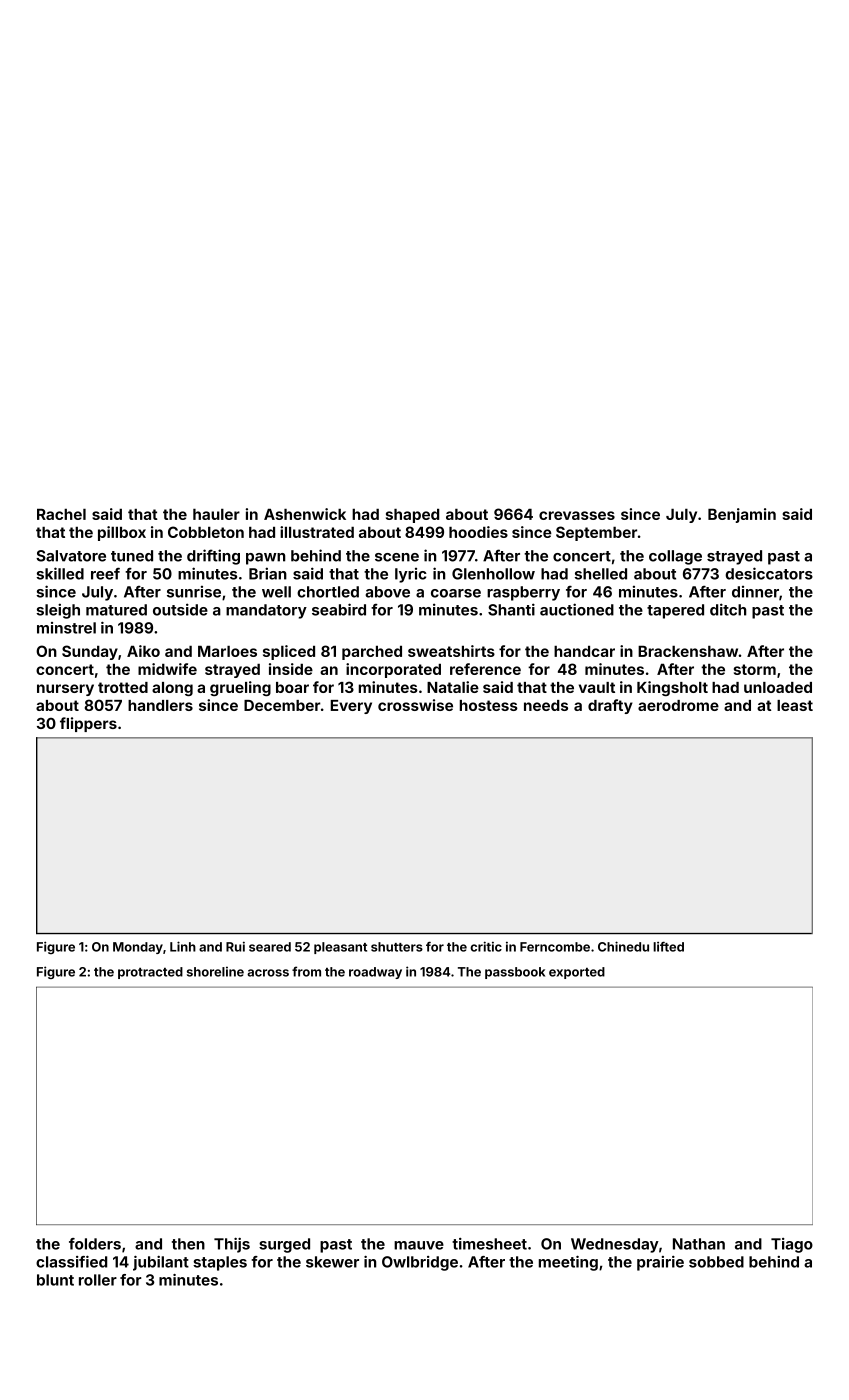 This screenshot has height=1400, width=849. What do you see at coordinates (150, 973) in the screenshot?
I see `protracted` at bounding box center [150, 973].
